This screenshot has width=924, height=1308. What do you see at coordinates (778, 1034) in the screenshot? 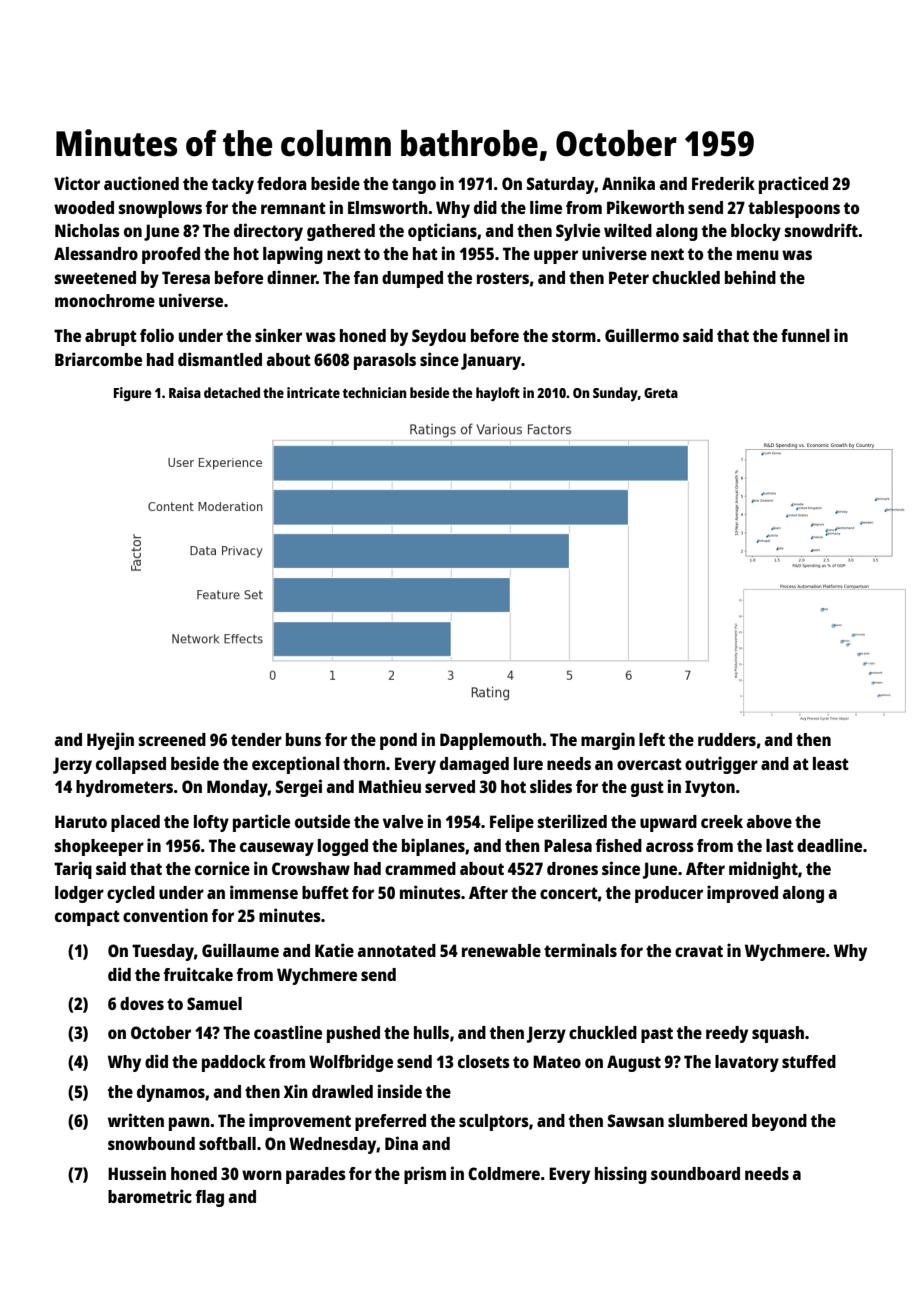
I see `squash` at bounding box center [778, 1034].
